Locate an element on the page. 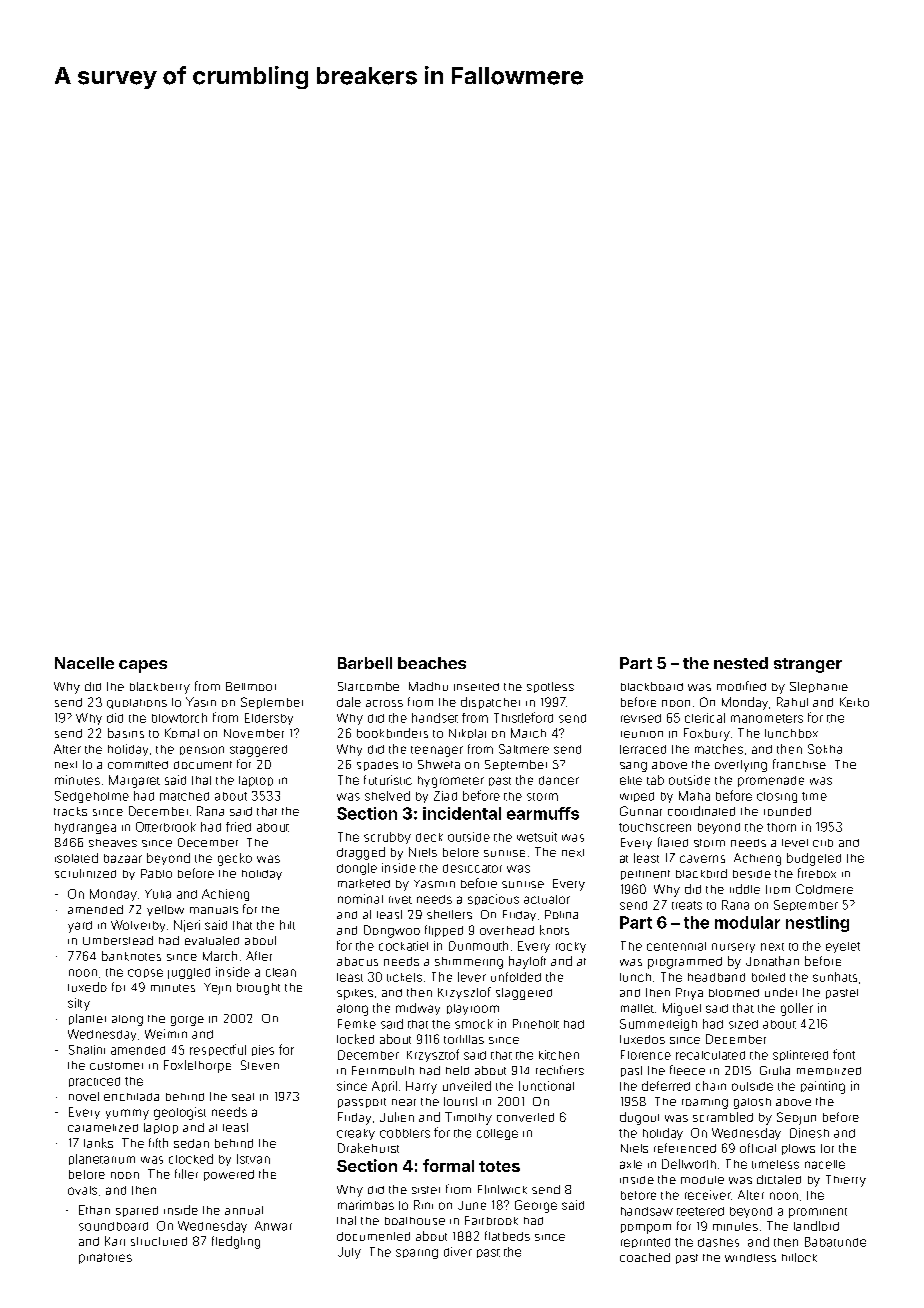  held is located at coordinates (457, 1070).
